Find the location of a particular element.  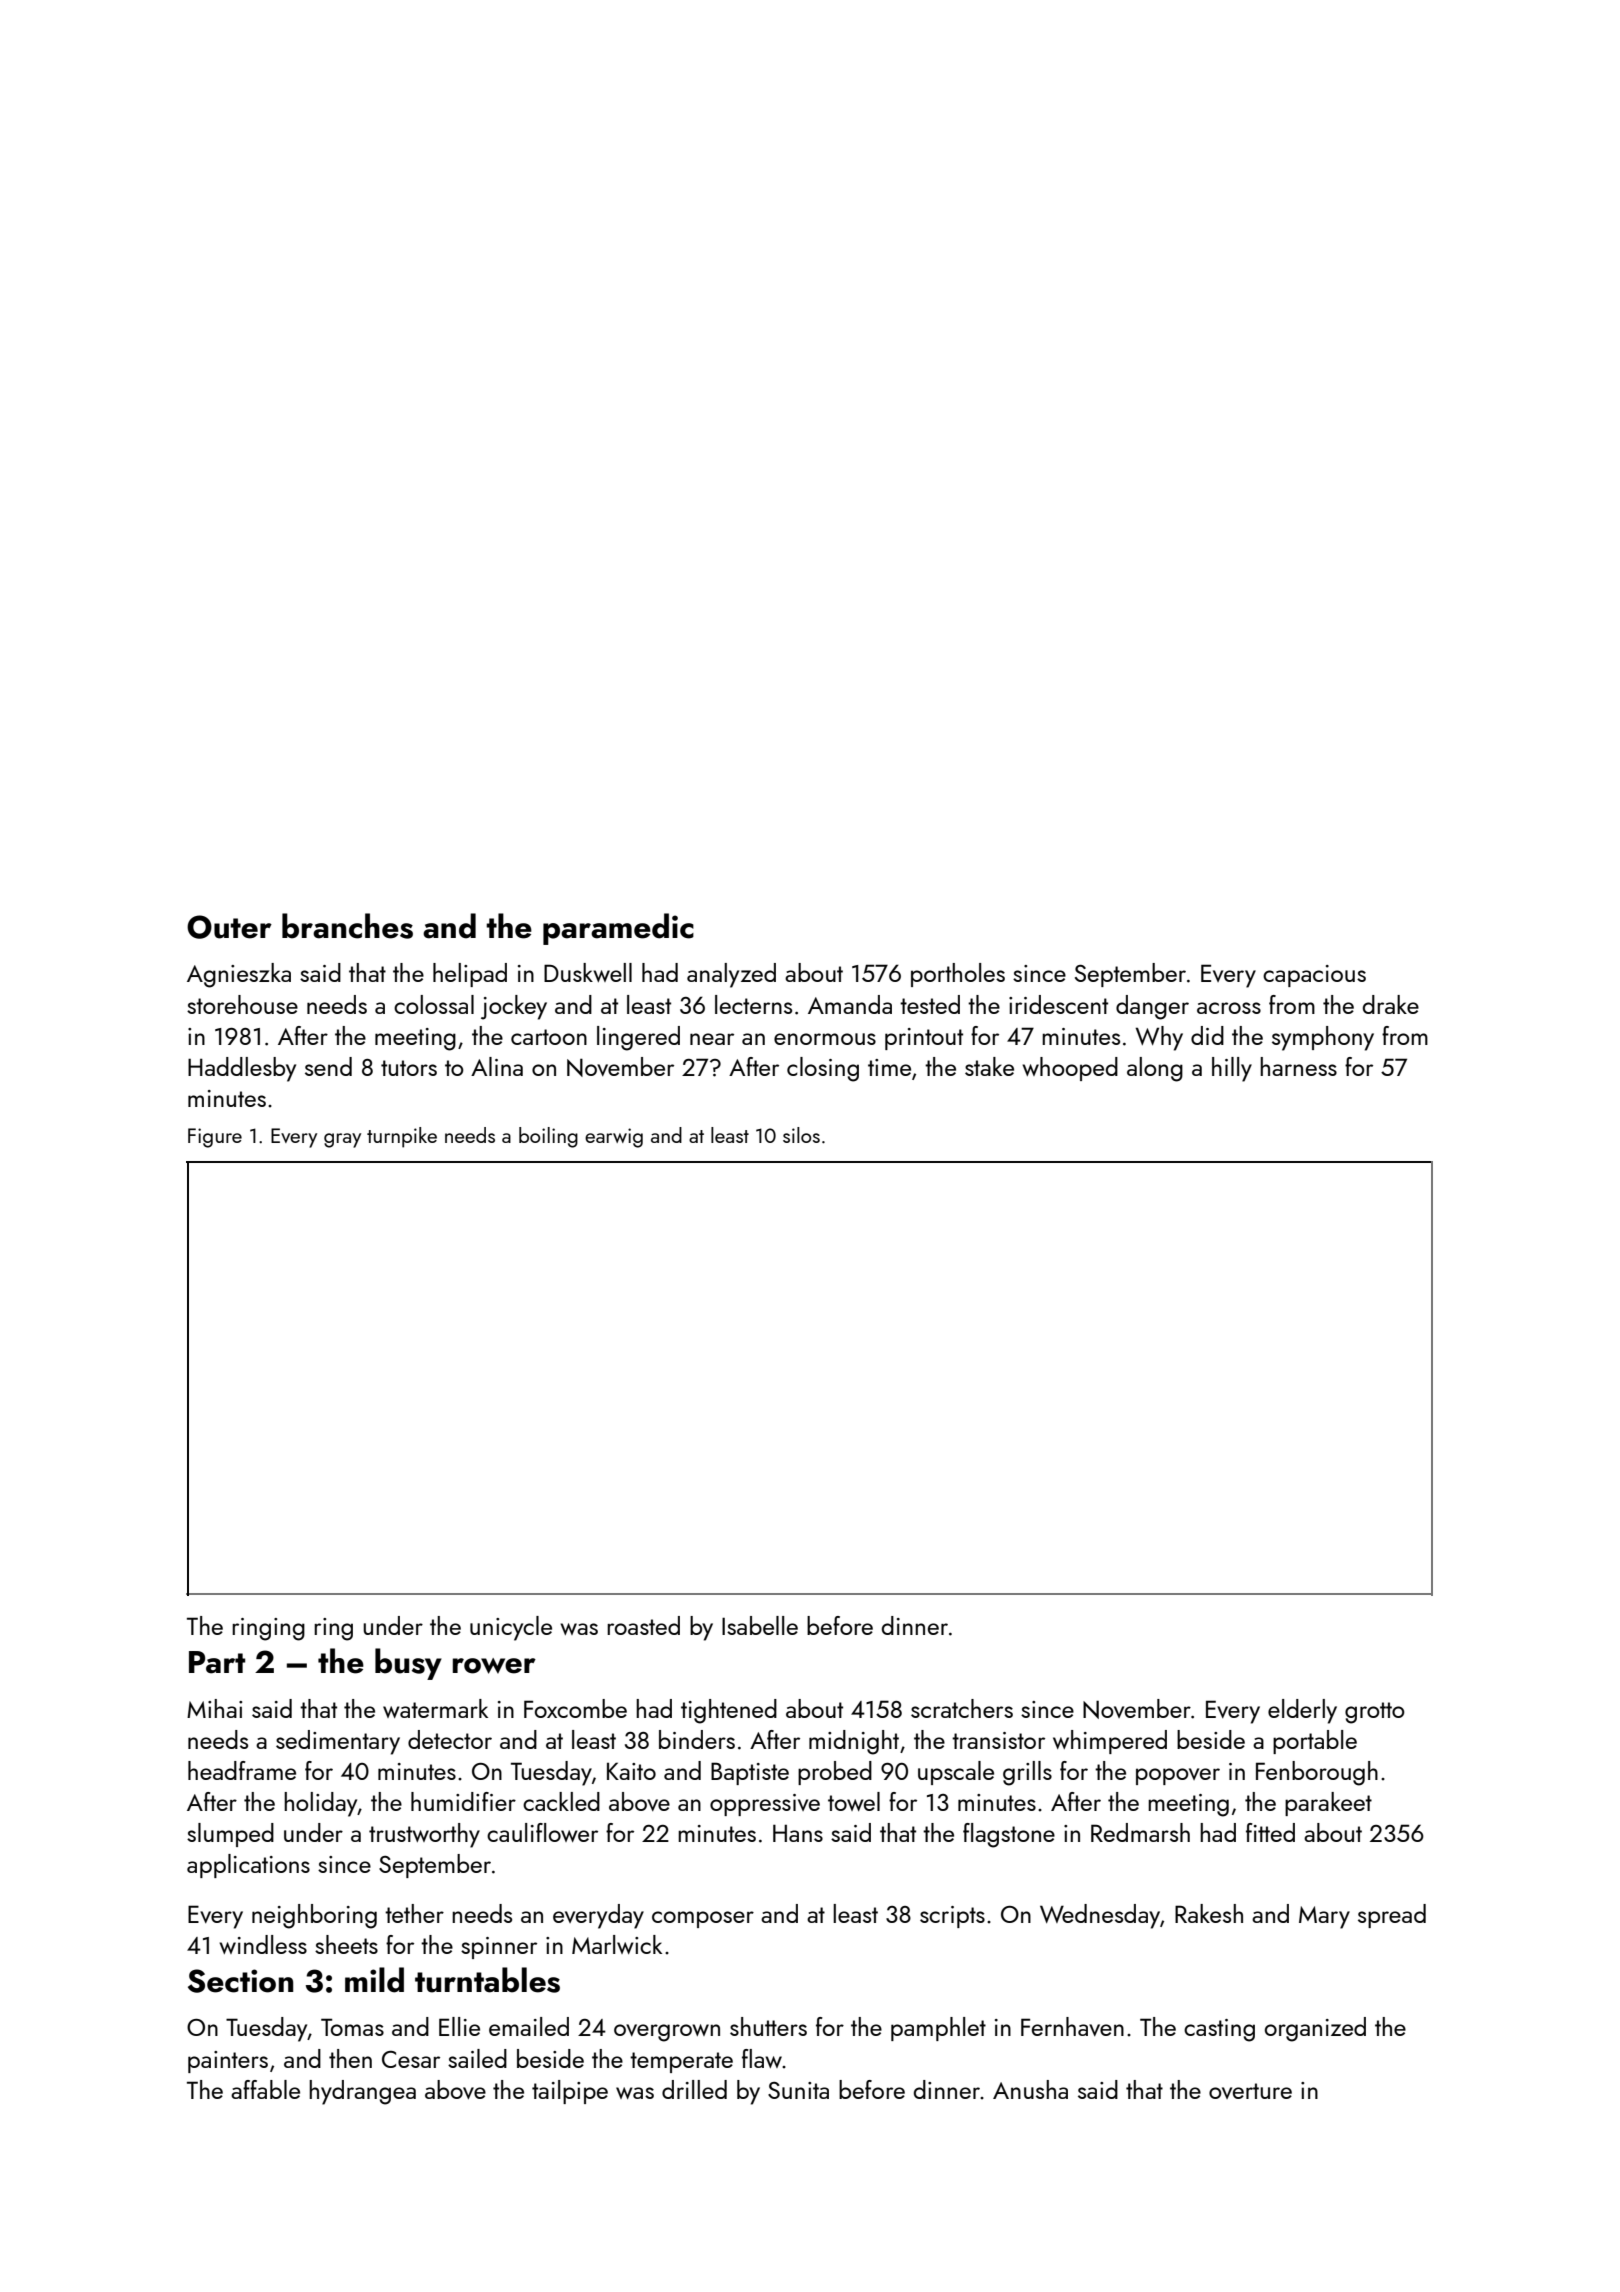

paramedic is located at coordinates (618, 929).
